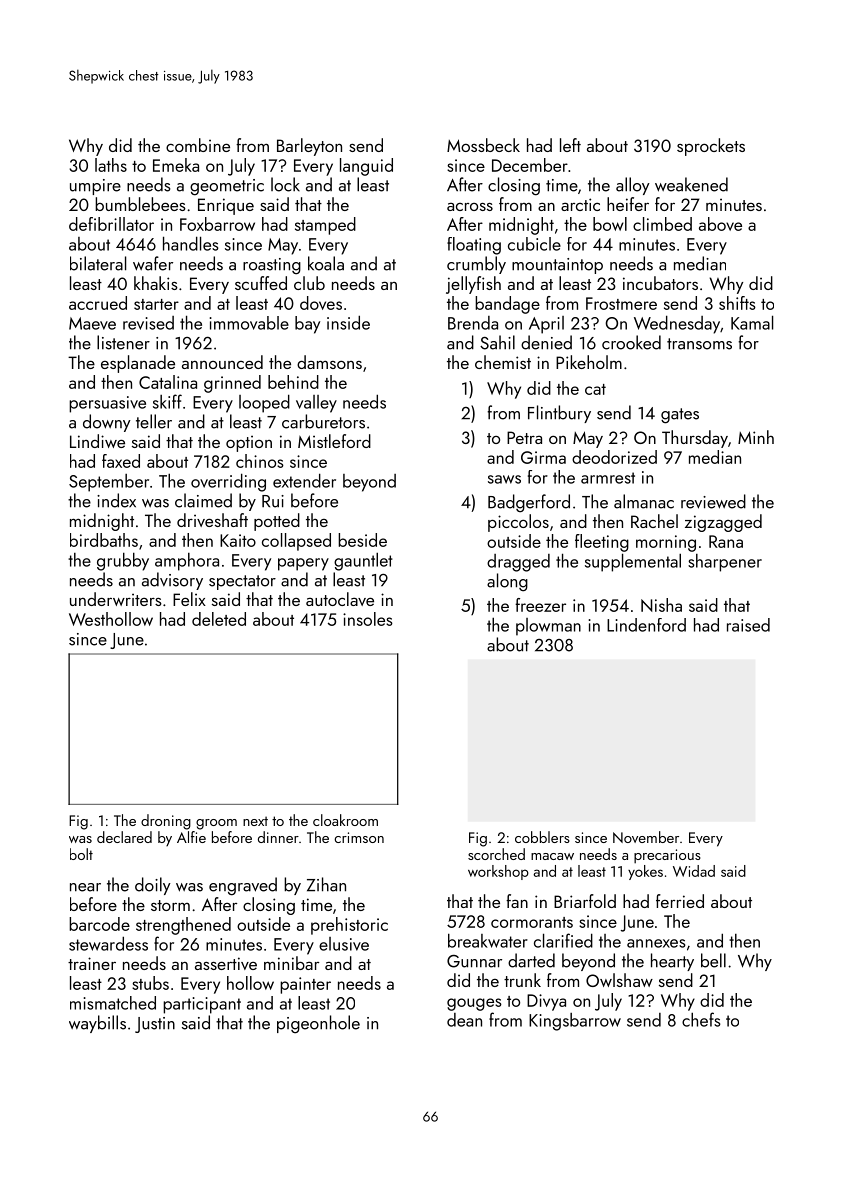 The height and width of the screenshot is (1199, 845). What do you see at coordinates (756, 437) in the screenshot?
I see `Minh` at bounding box center [756, 437].
